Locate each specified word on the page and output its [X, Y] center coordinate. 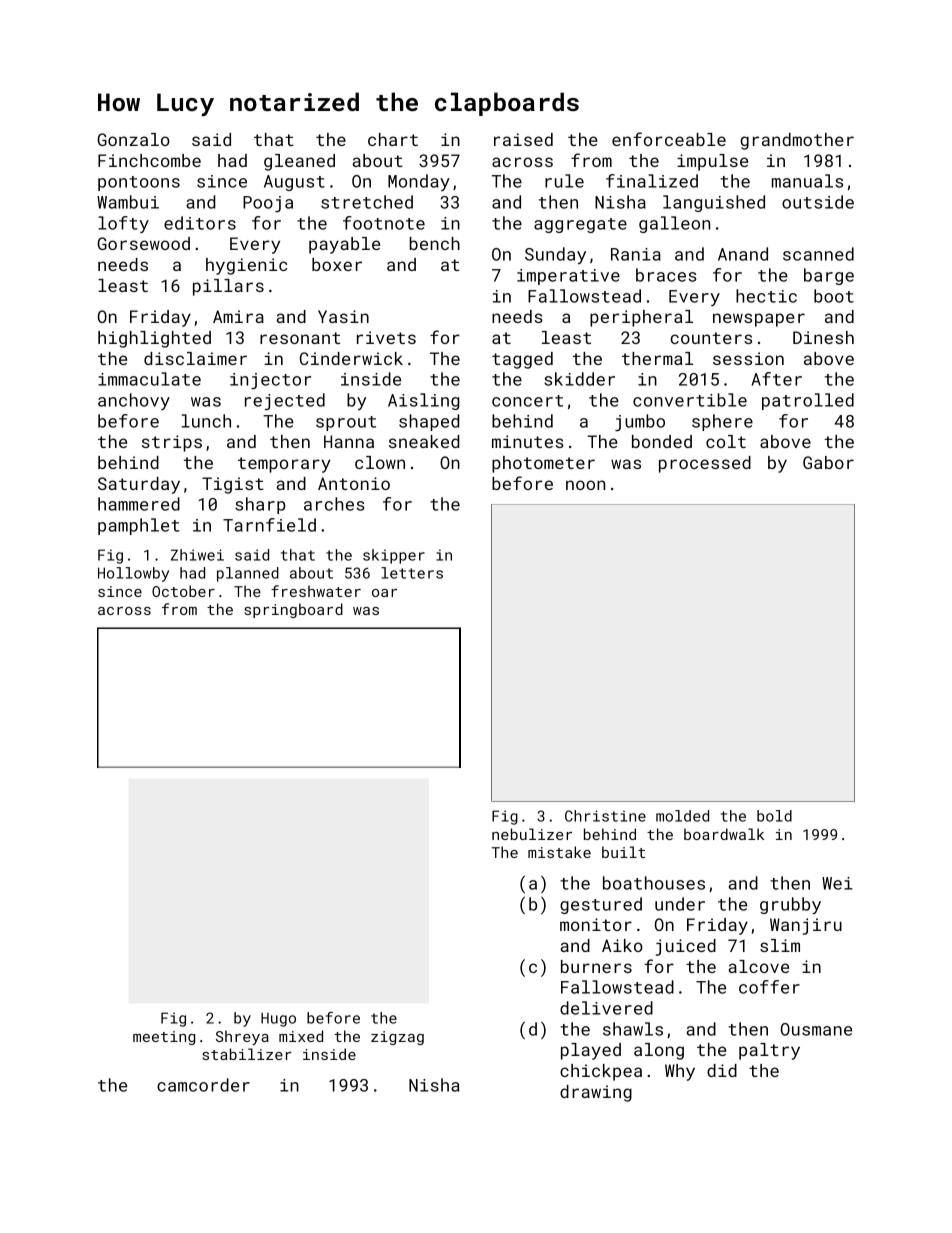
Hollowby [133, 574]
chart [393, 139]
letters [412, 573]
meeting [164, 1038]
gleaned [299, 162]
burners [596, 966]
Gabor [828, 462]
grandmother [797, 141]
